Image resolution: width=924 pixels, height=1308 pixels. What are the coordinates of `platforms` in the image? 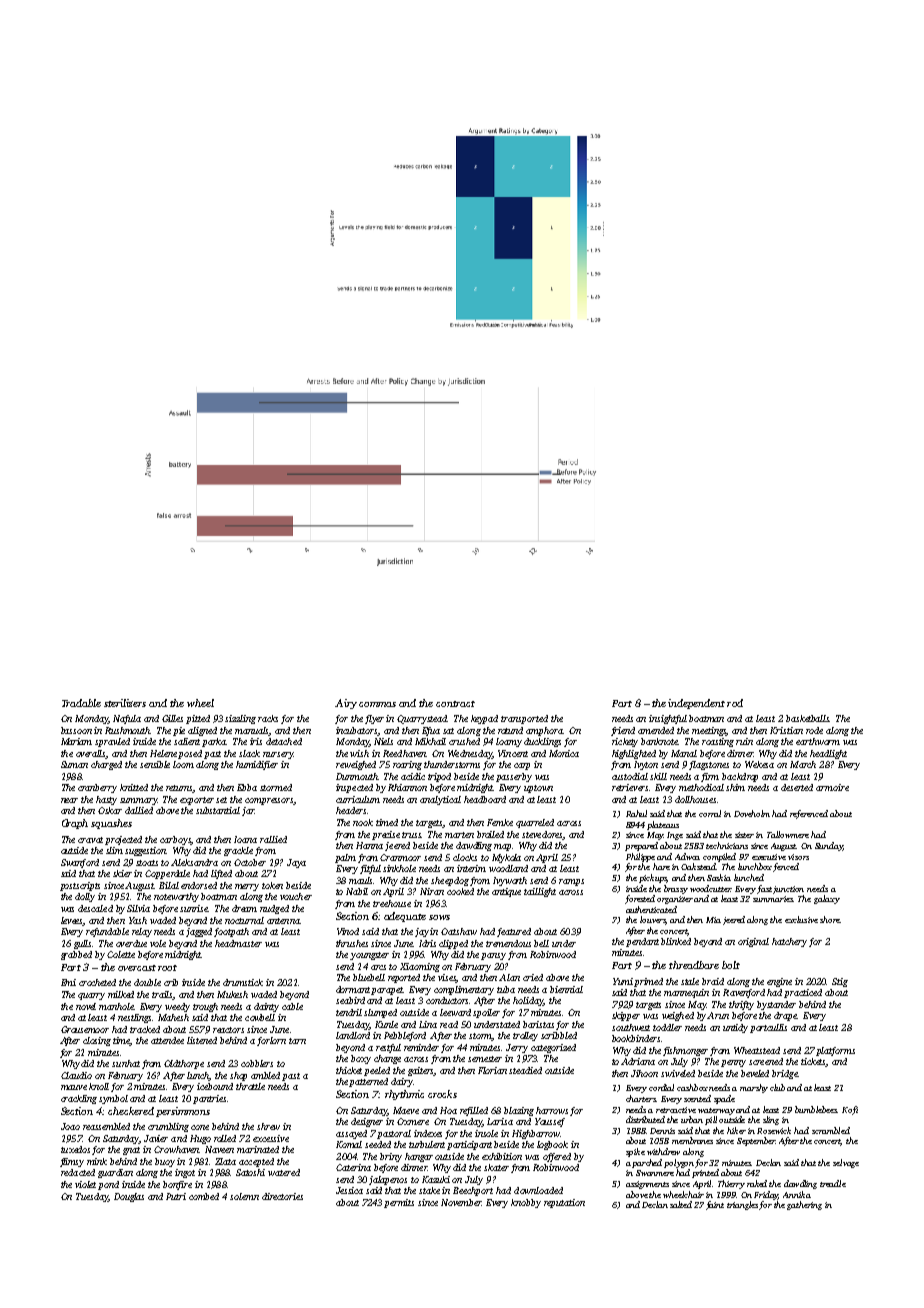 It's located at (835, 1051).
